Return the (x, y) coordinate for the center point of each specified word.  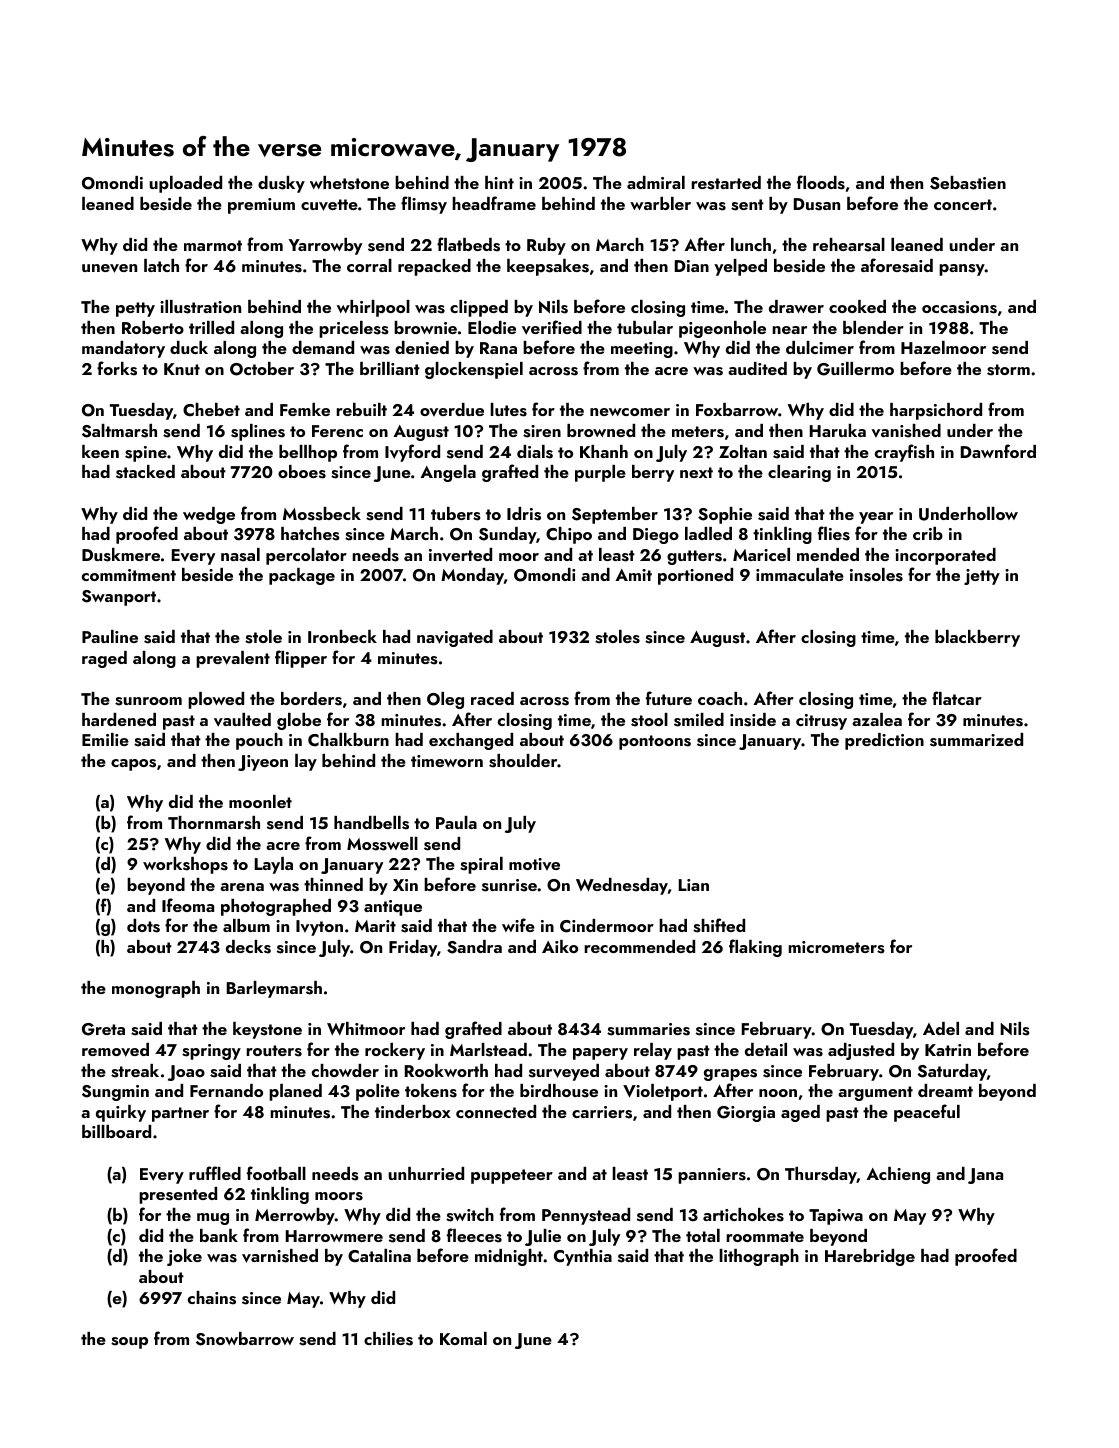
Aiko (560, 946)
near (789, 330)
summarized (976, 740)
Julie (543, 1237)
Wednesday (622, 886)
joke (184, 1257)
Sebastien (968, 183)
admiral (656, 182)
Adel (941, 1028)
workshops (185, 865)
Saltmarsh (119, 431)
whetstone (349, 183)
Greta (103, 1029)
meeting (642, 350)
